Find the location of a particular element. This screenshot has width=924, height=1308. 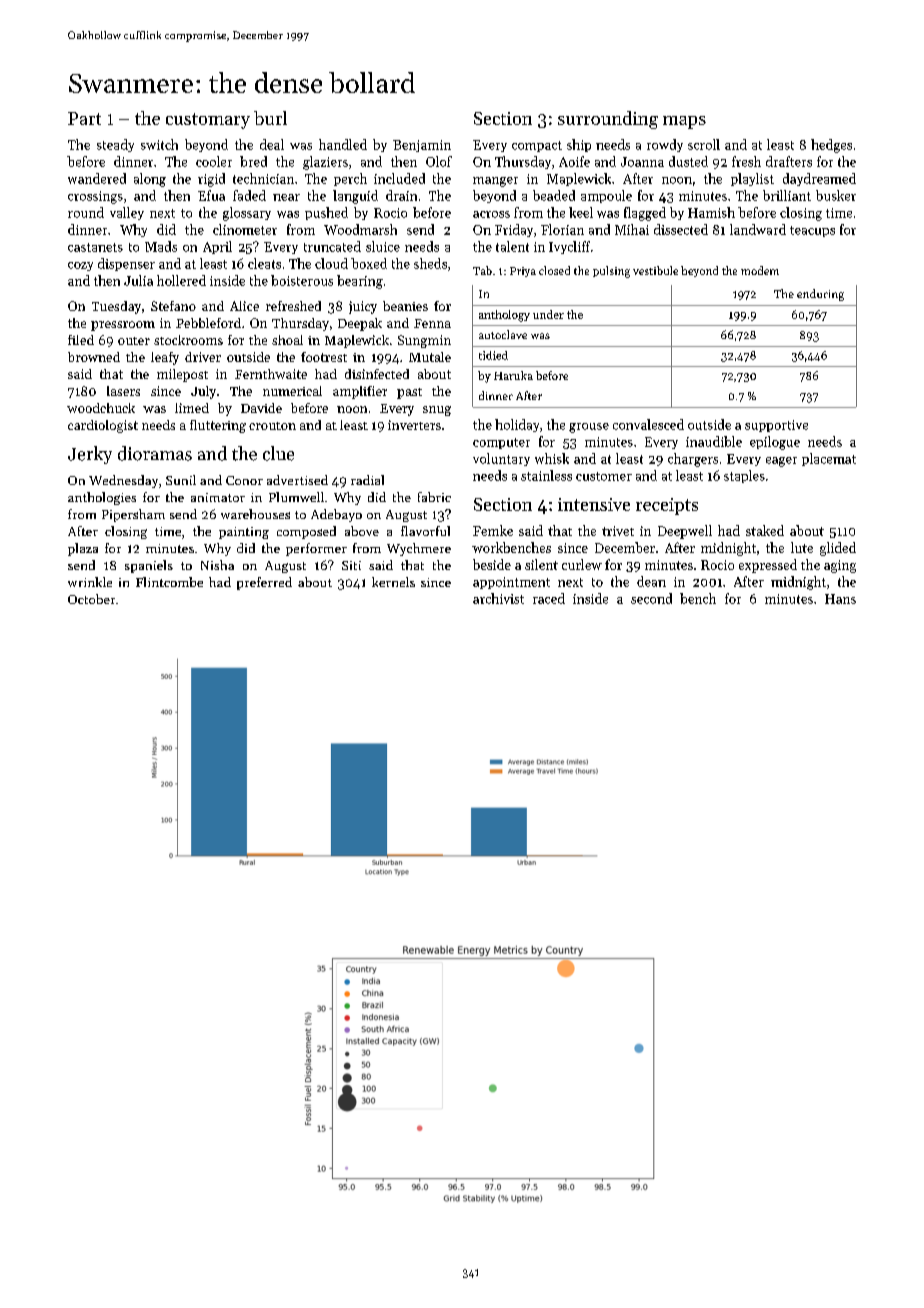

vestibule is located at coordinates (655, 270).
